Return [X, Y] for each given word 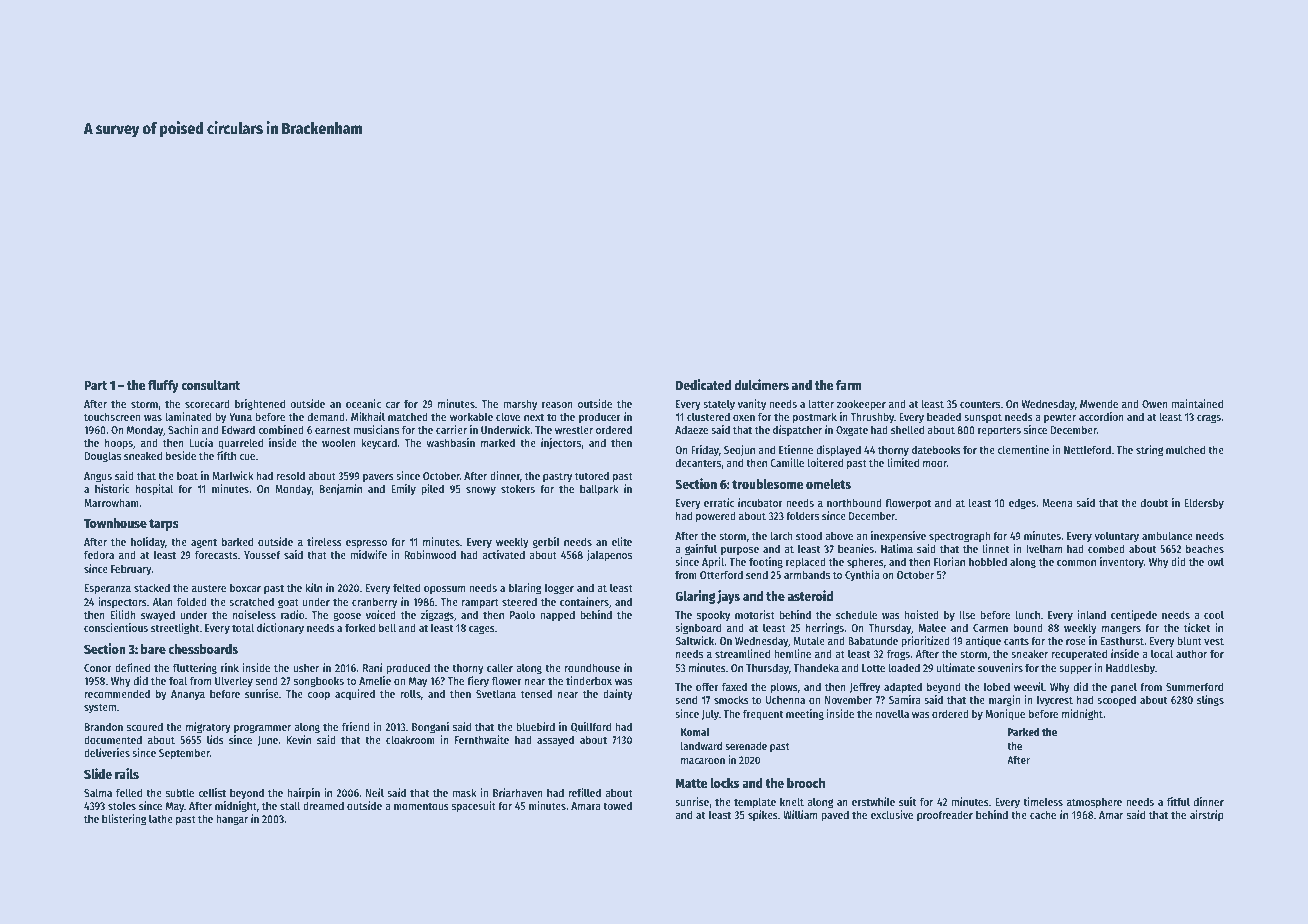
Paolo [522, 614]
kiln [314, 587]
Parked [1024, 731]
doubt [1154, 502]
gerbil [546, 543]
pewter [1060, 418]
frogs [898, 655]
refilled [584, 792]
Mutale [809, 640]
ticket [1197, 627]
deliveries [107, 752]
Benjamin [341, 489]
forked [360, 627]
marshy [520, 404]
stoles [122, 805]
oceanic [363, 403]
